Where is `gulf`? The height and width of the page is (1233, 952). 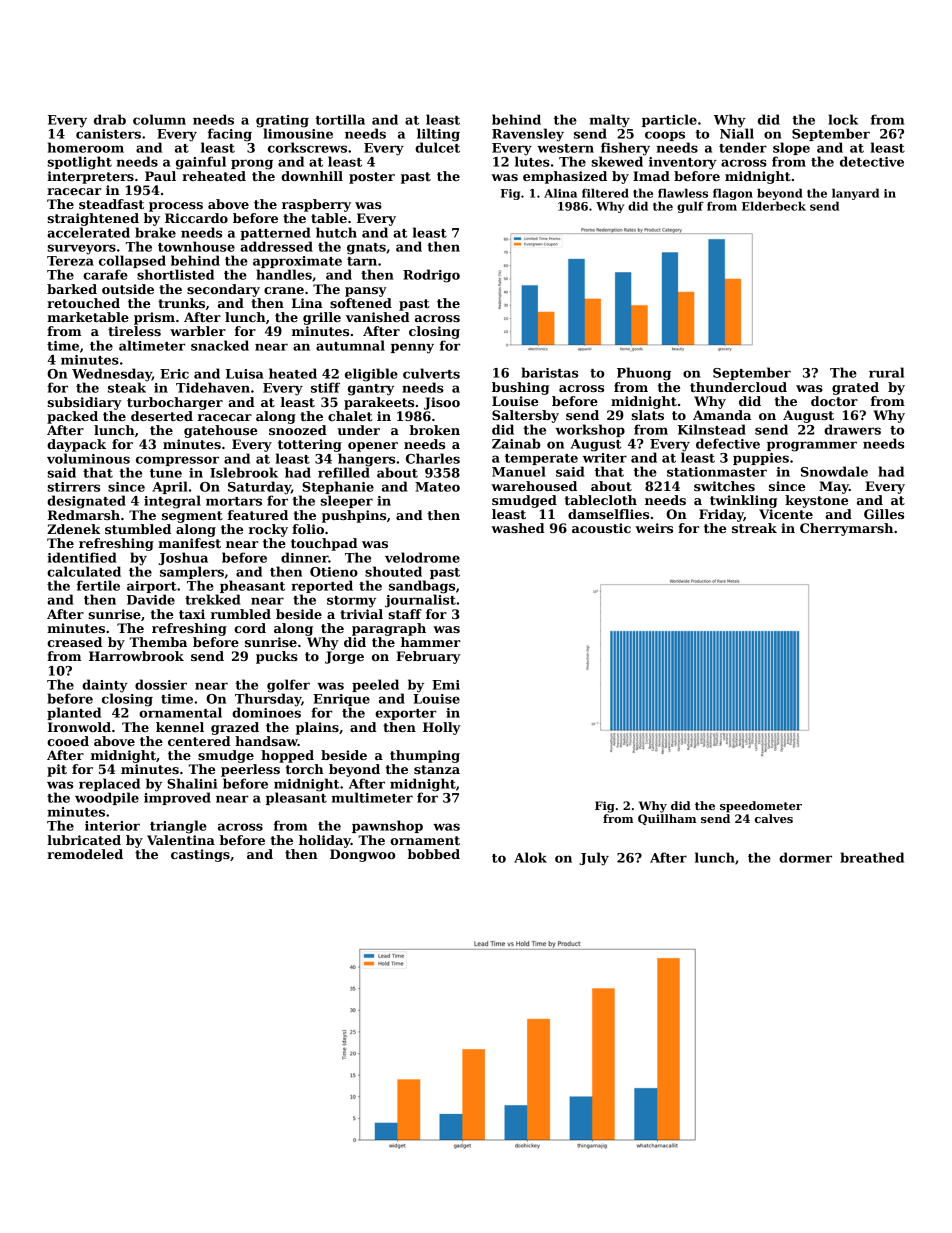 gulf is located at coordinates (690, 207).
